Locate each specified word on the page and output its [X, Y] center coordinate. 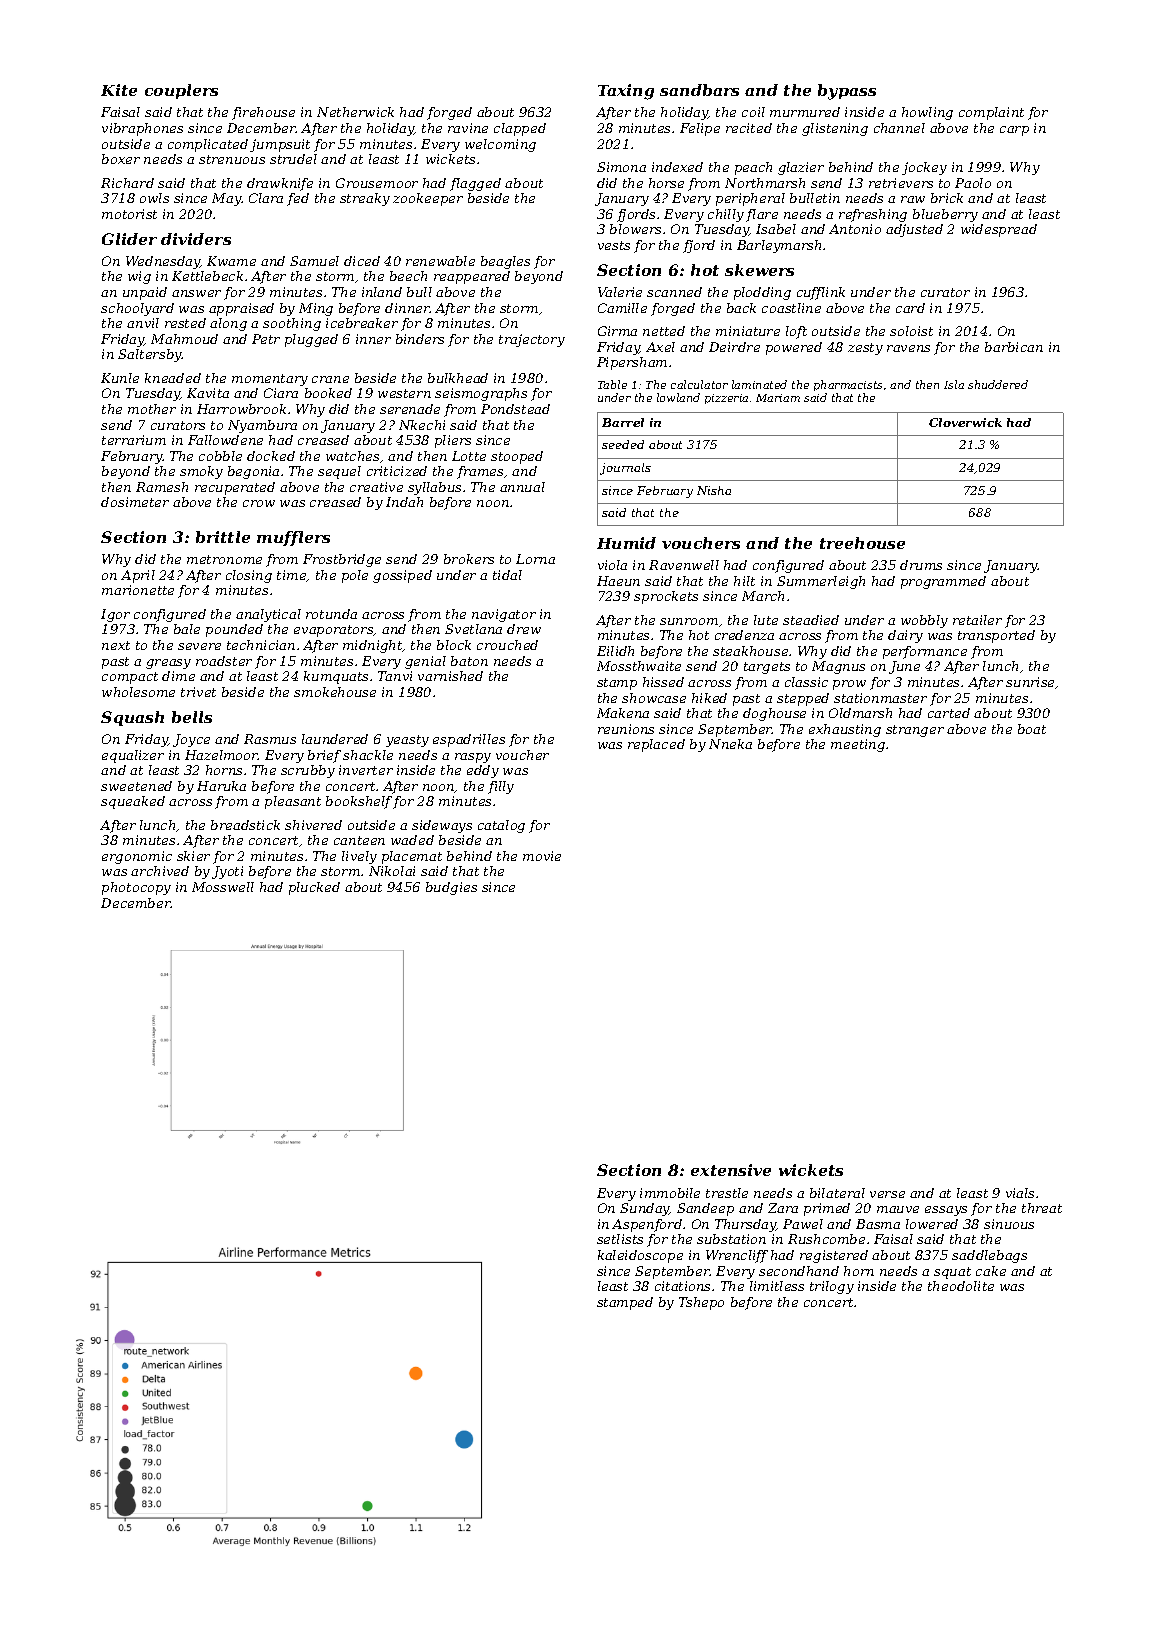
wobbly [924, 621]
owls [154, 198]
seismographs [481, 394]
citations [682, 1286]
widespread [999, 230]
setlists [620, 1239]
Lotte [469, 456]
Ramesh [162, 487]
